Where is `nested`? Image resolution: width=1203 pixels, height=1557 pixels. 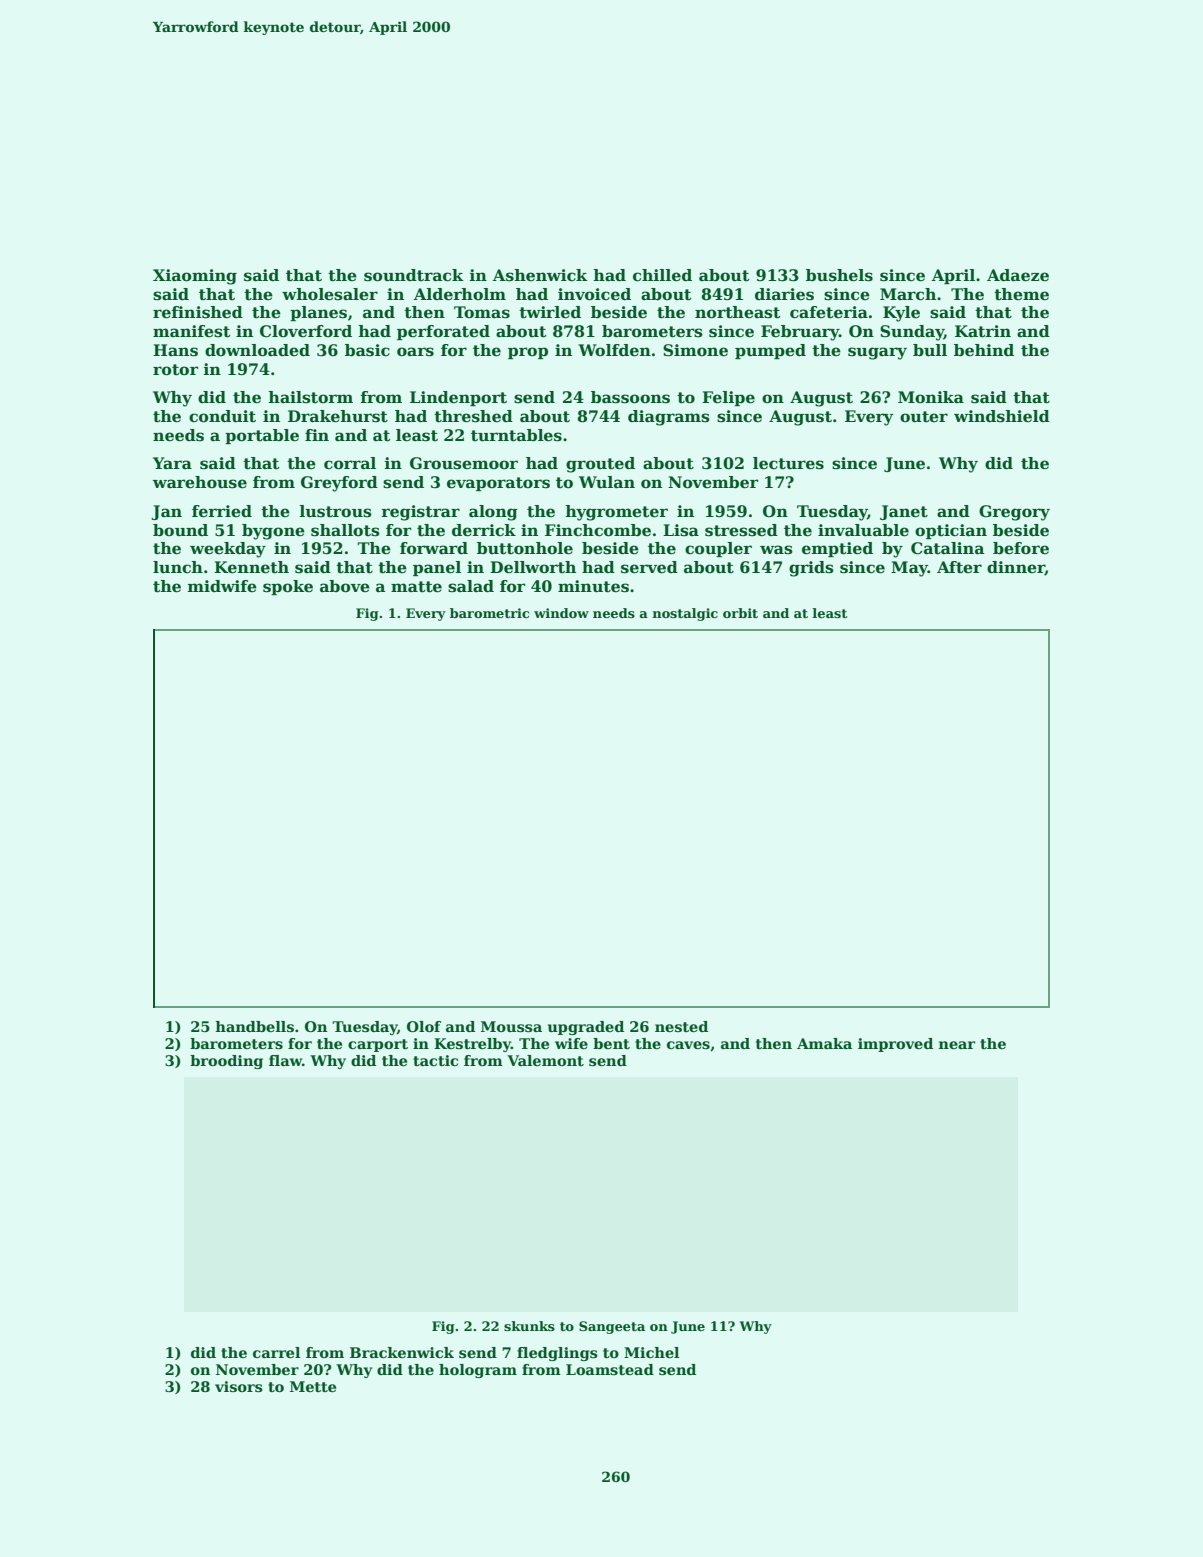 nested is located at coordinates (681, 1026).
